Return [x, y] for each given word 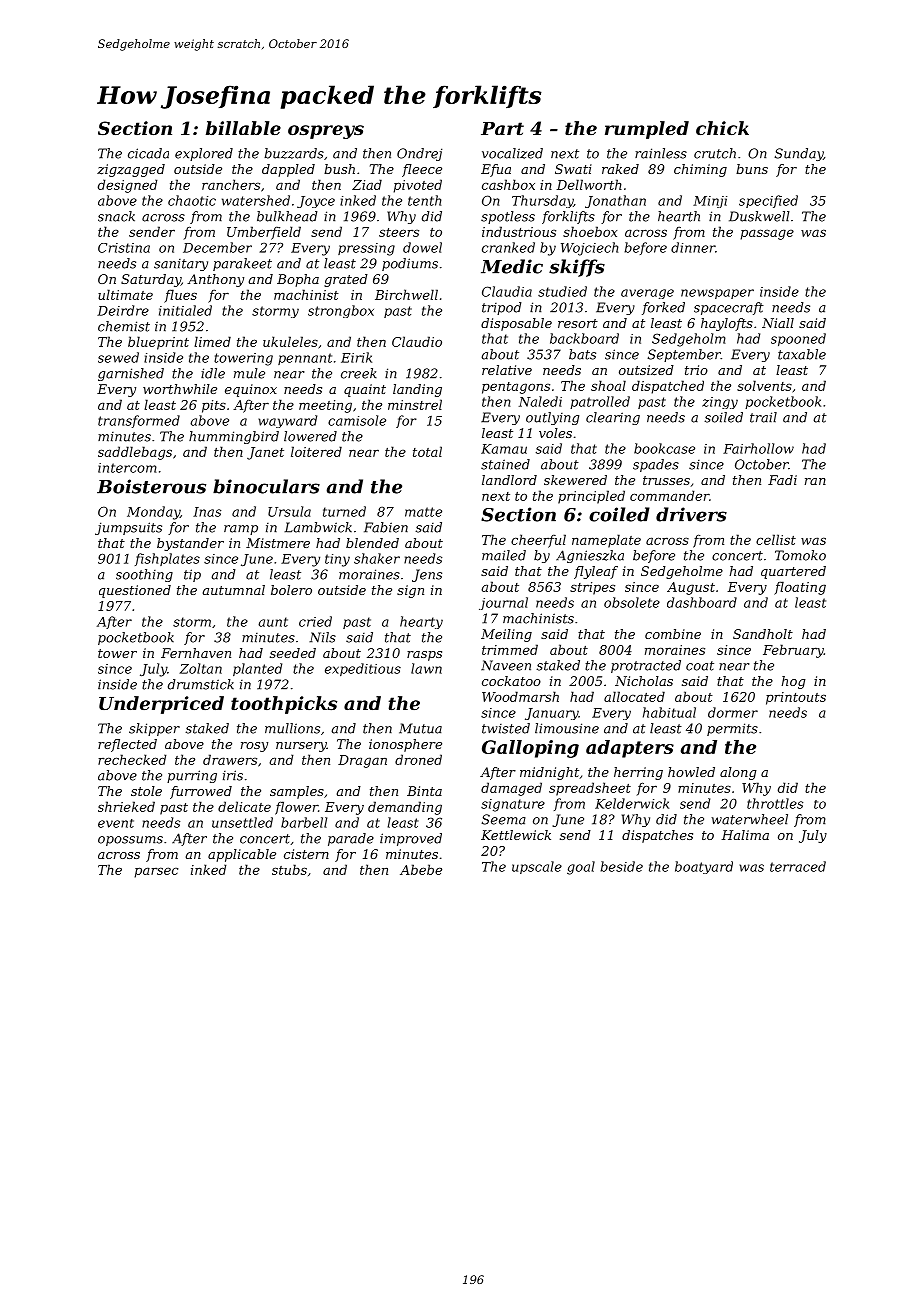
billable [243, 128]
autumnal [234, 590]
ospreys [326, 132]
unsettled [242, 822]
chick [722, 128]
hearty [421, 622]
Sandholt [763, 634]
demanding [405, 808]
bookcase [664, 448]
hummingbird [234, 437]
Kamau [504, 449]
